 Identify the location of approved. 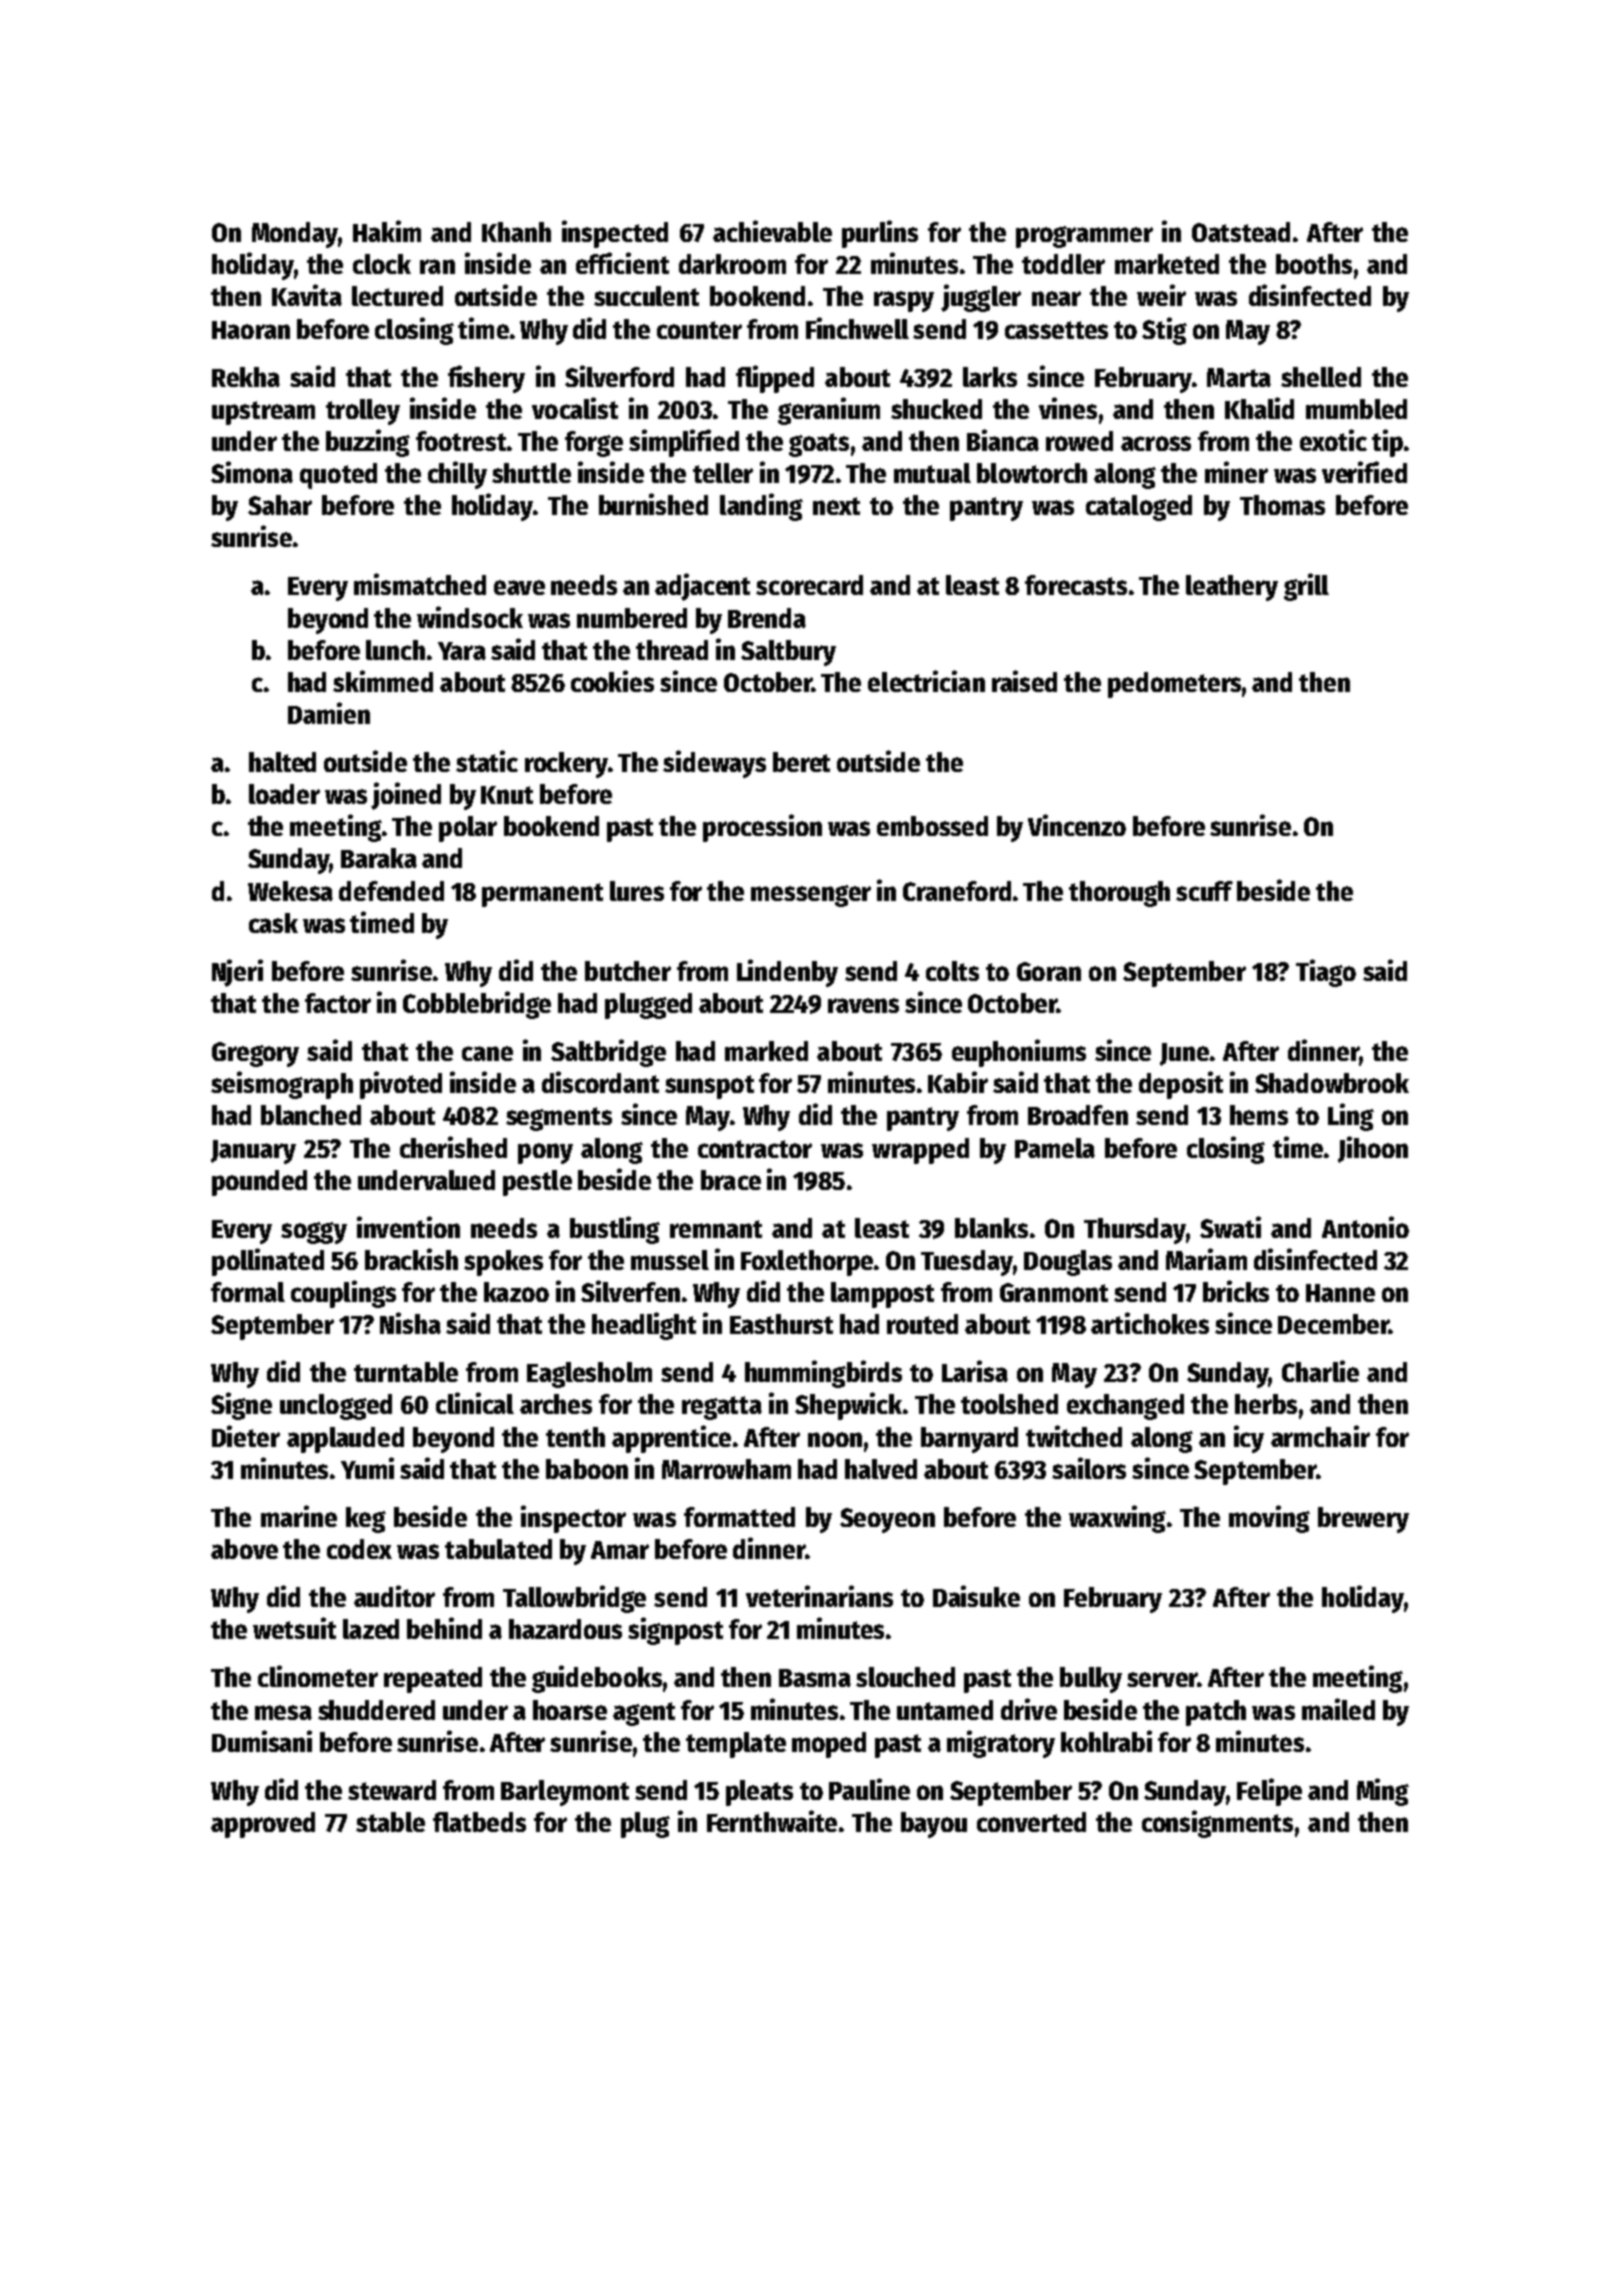
(263, 1825).
